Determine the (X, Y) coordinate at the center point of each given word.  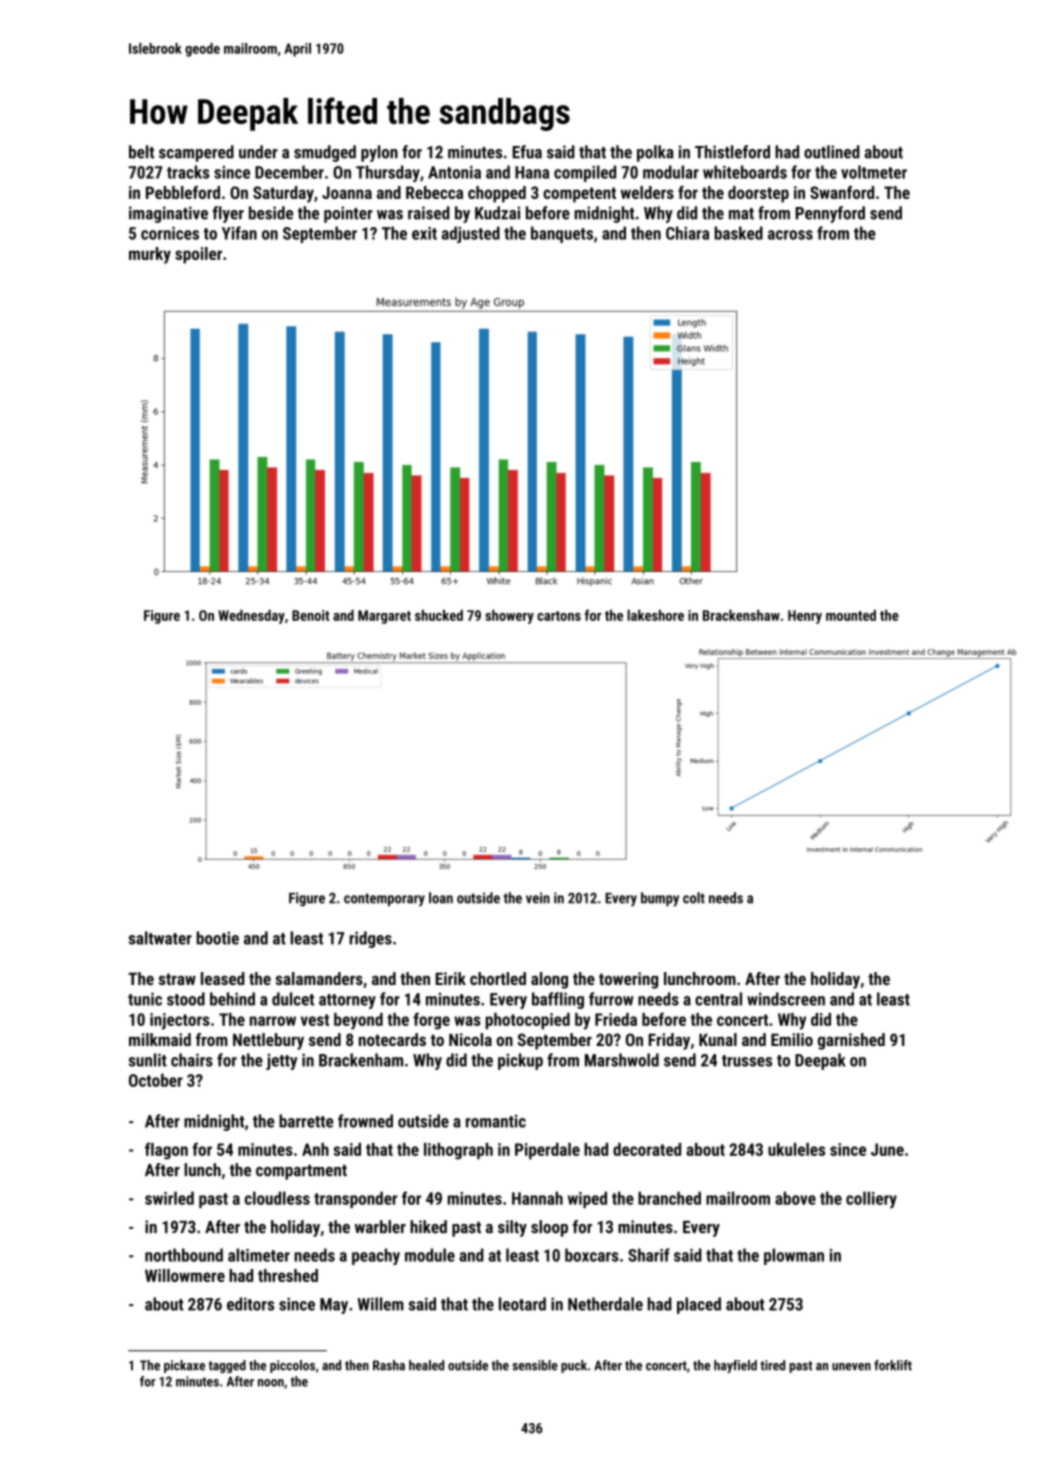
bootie (218, 938)
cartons (559, 616)
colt (694, 898)
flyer (228, 214)
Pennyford (830, 214)
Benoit (310, 615)
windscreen (786, 999)
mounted (851, 615)
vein (538, 898)
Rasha (389, 1365)
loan (441, 898)
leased (223, 978)
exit (424, 233)
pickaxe (184, 1366)
